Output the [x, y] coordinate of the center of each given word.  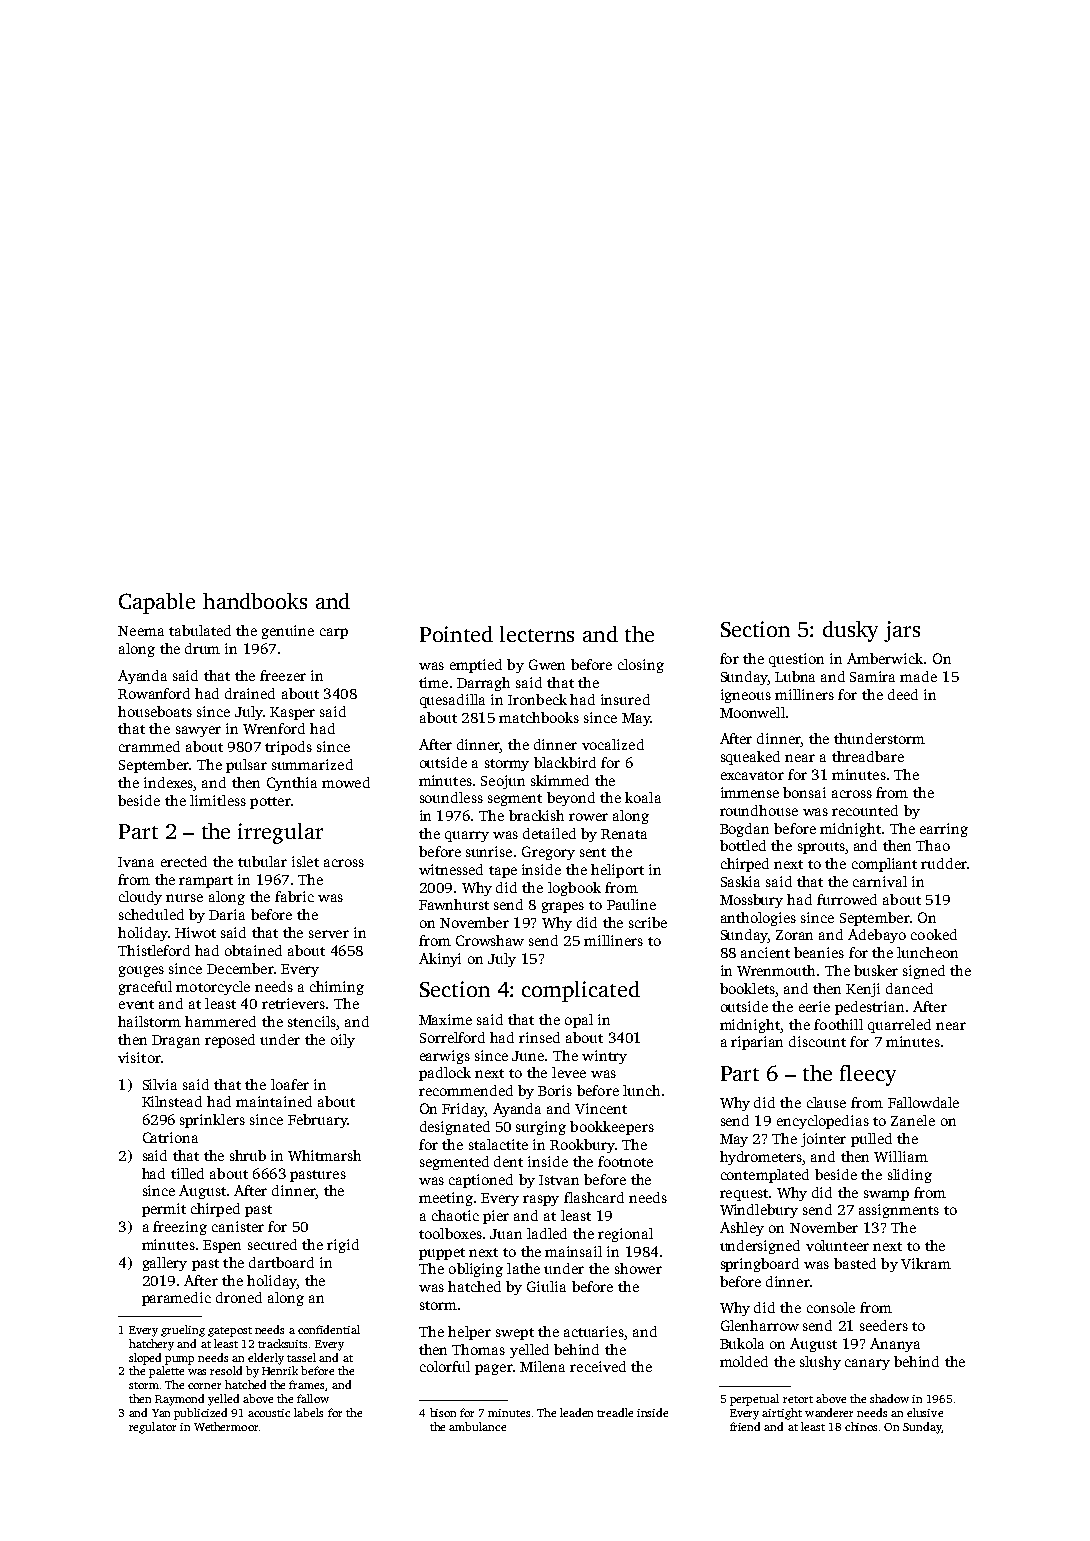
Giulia [546, 1286]
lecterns [537, 634]
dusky [850, 631]
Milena [542, 1366]
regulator [152, 1428]
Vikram [926, 1263]
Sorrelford [452, 1037]
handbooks [255, 601]
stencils [312, 1023]
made [918, 676]
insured [625, 699]
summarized [312, 764]
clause [826, 1102]
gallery [165, 1264]
